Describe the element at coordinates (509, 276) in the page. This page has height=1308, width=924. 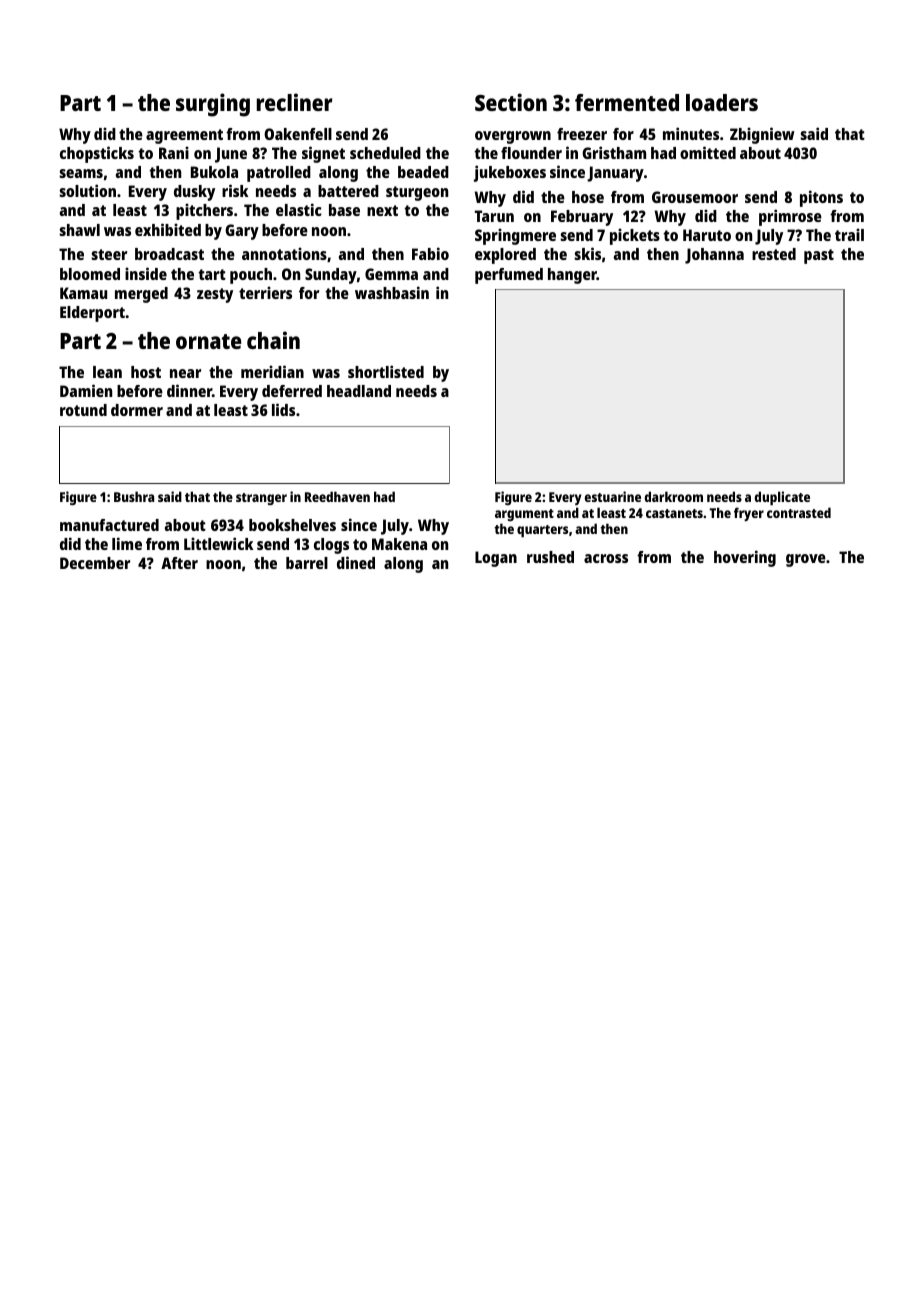
I see `perfumed` at that location.
